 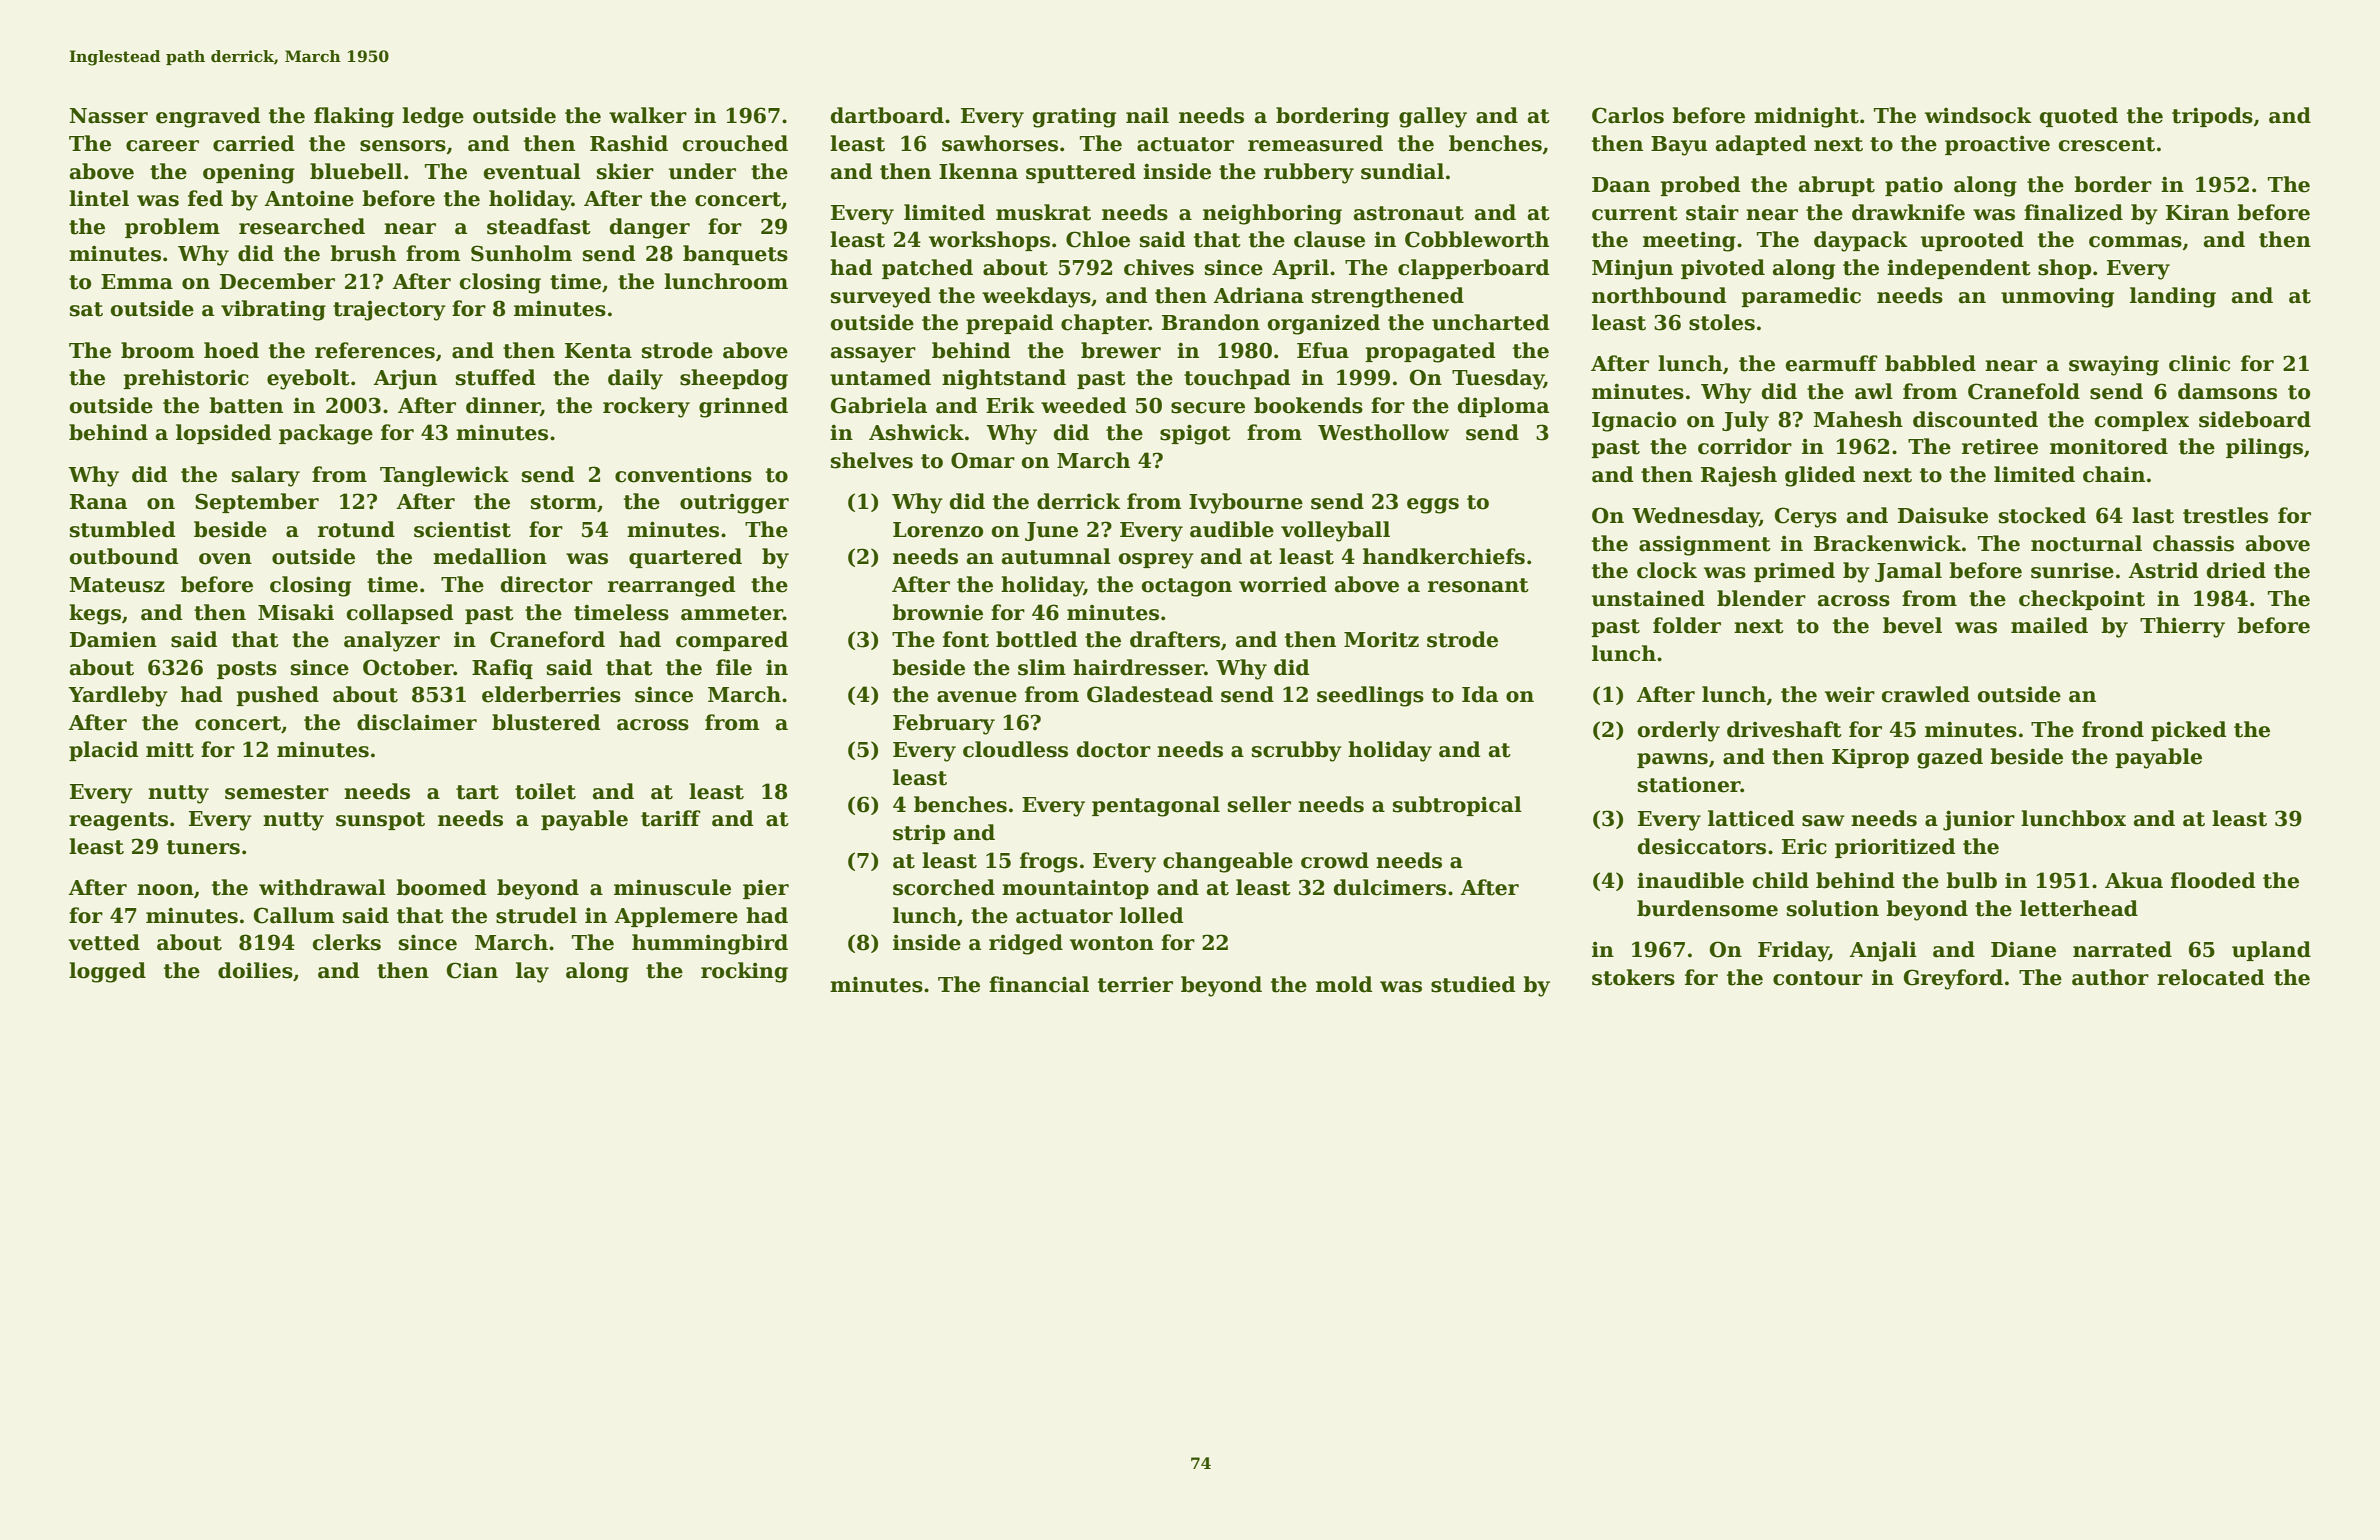 I want to click on logged, so click(x=107, y=972).
